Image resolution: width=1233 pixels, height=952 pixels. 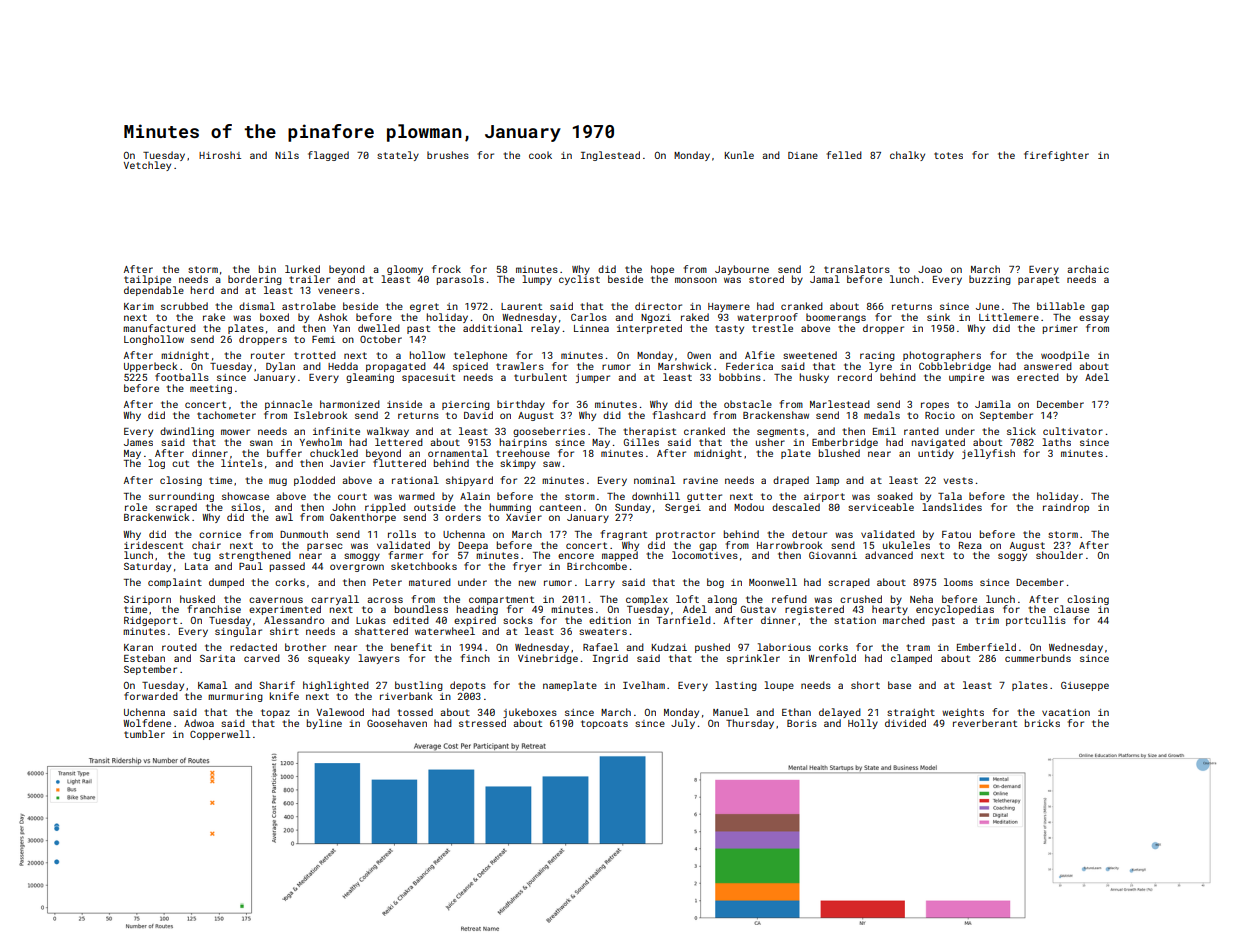 I want to click on meeting, so click(x=211, y=389).
